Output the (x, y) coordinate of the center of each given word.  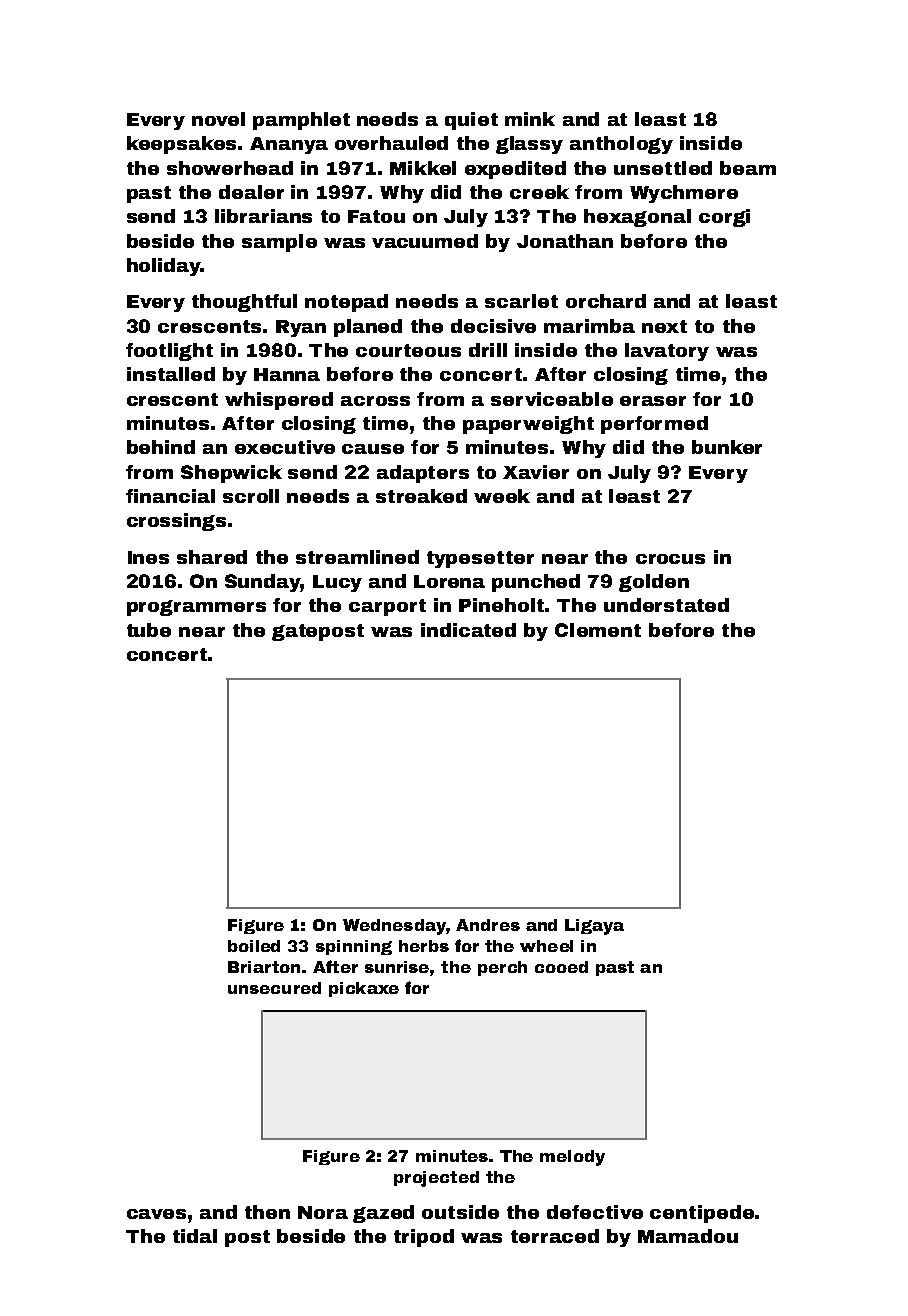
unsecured (274, 988)
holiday (164, 267)
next (664, 326)
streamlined (357, 557)
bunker (727, 447)
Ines (148, 557)
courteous (408, 350)
